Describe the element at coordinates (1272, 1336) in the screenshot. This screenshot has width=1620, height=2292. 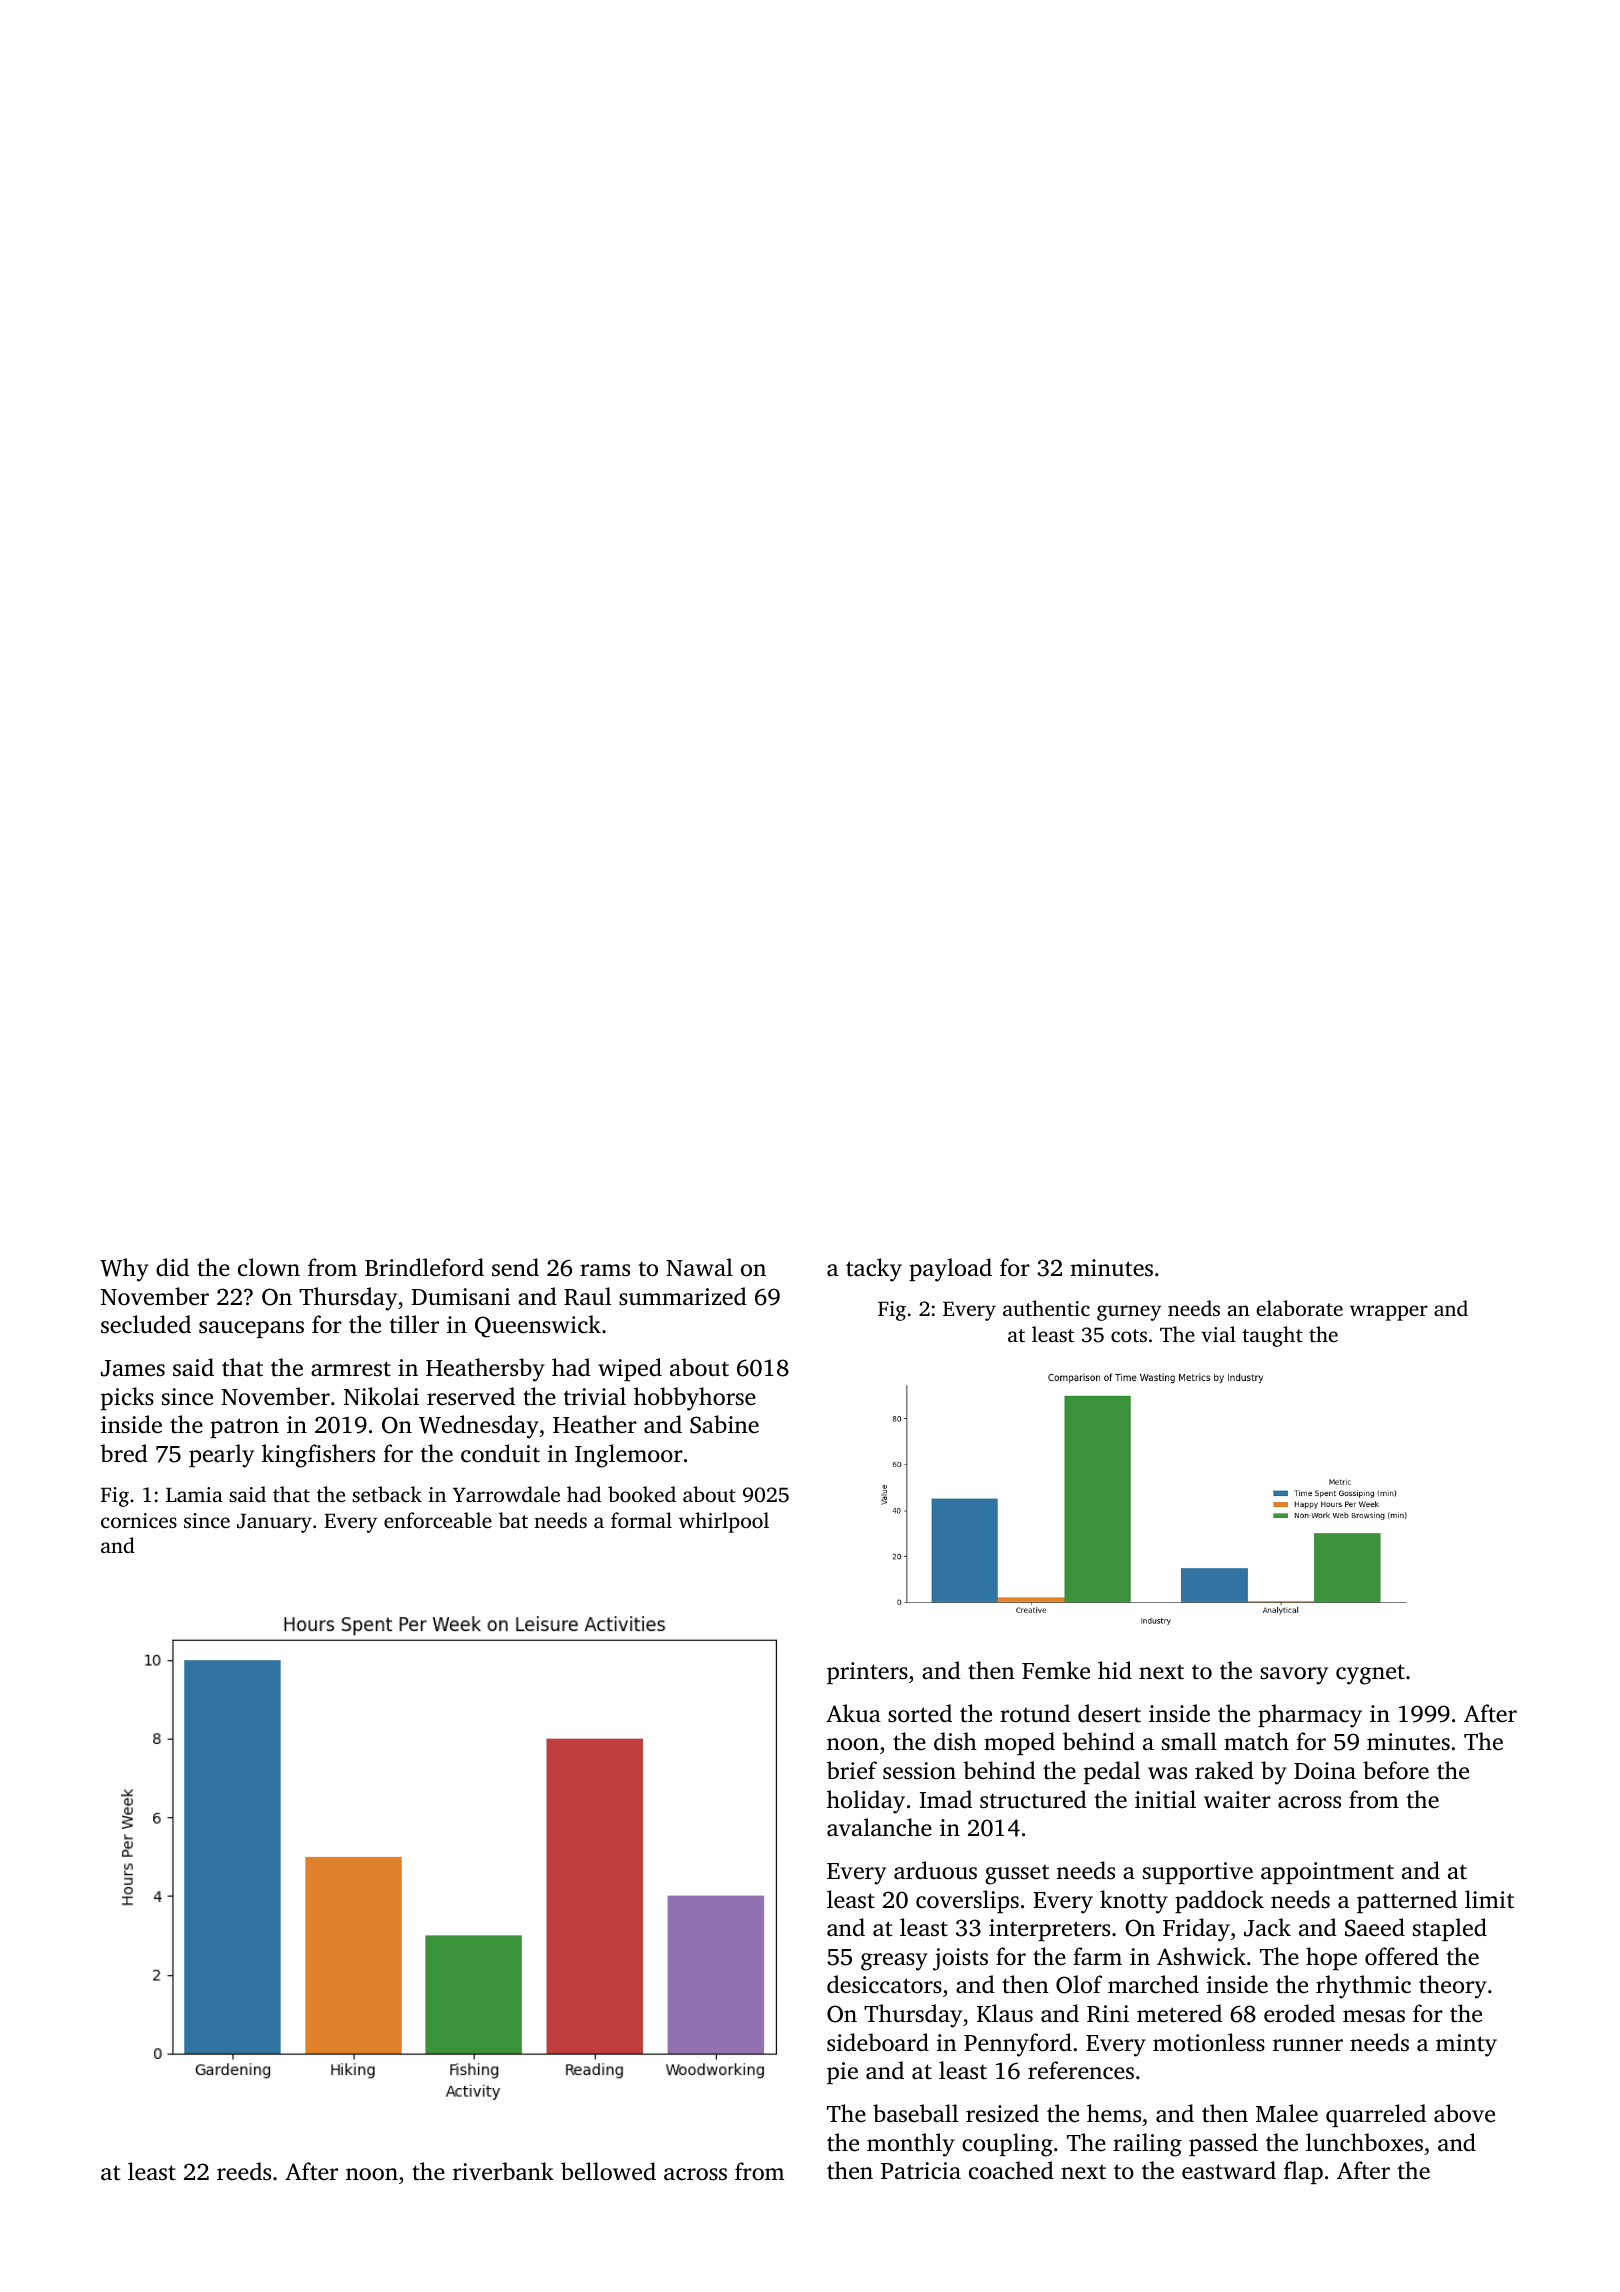
I see `taught` at that location.
